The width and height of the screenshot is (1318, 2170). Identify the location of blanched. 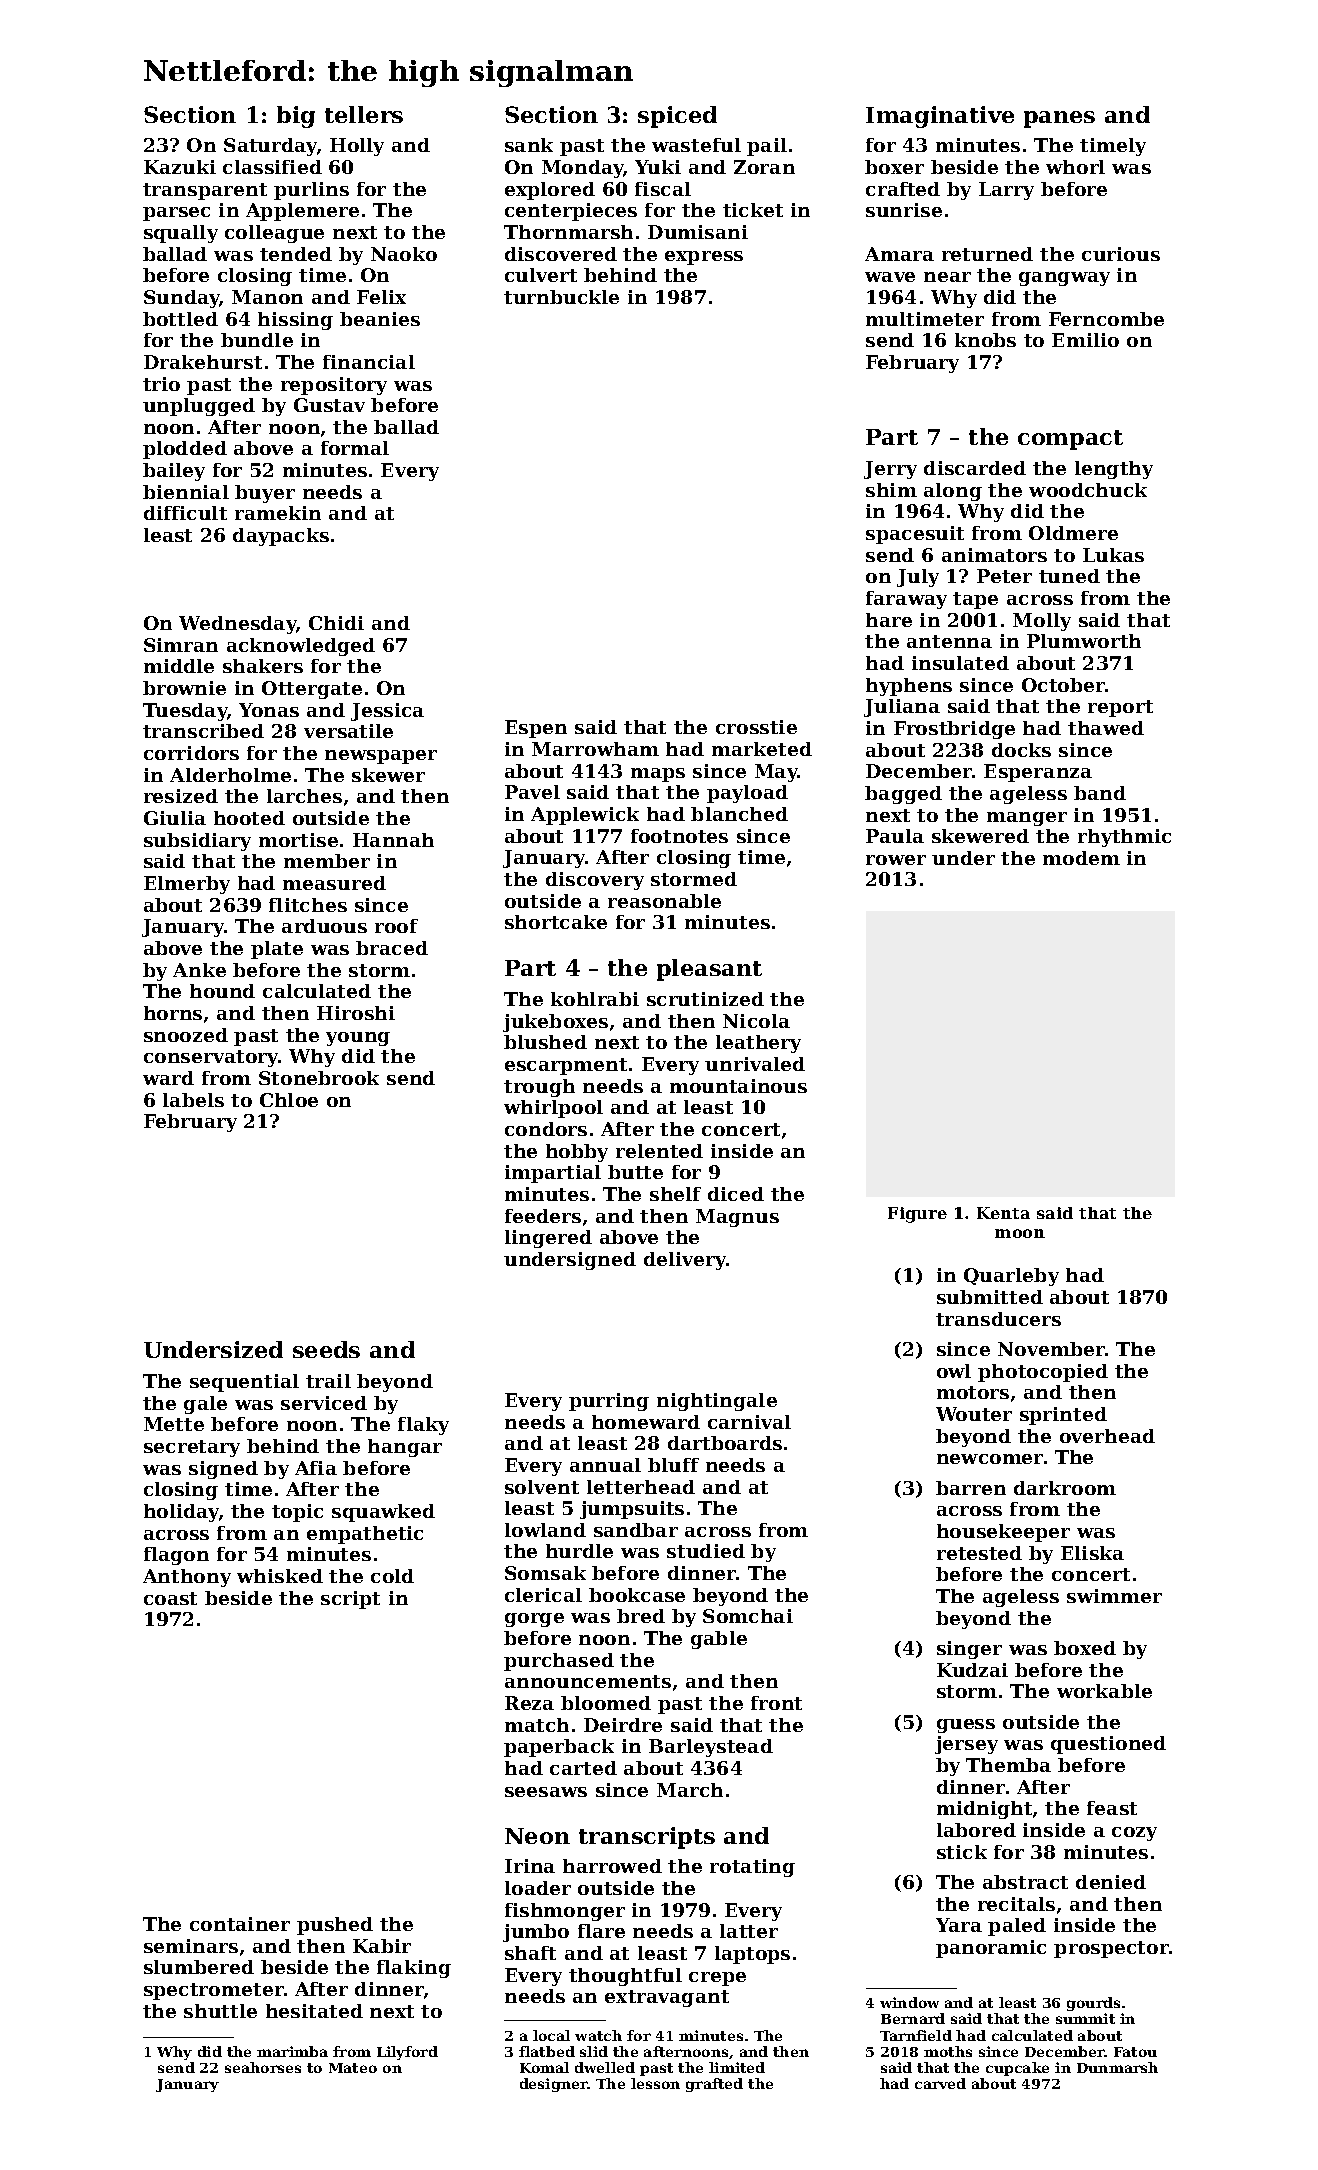
(739, 814).
